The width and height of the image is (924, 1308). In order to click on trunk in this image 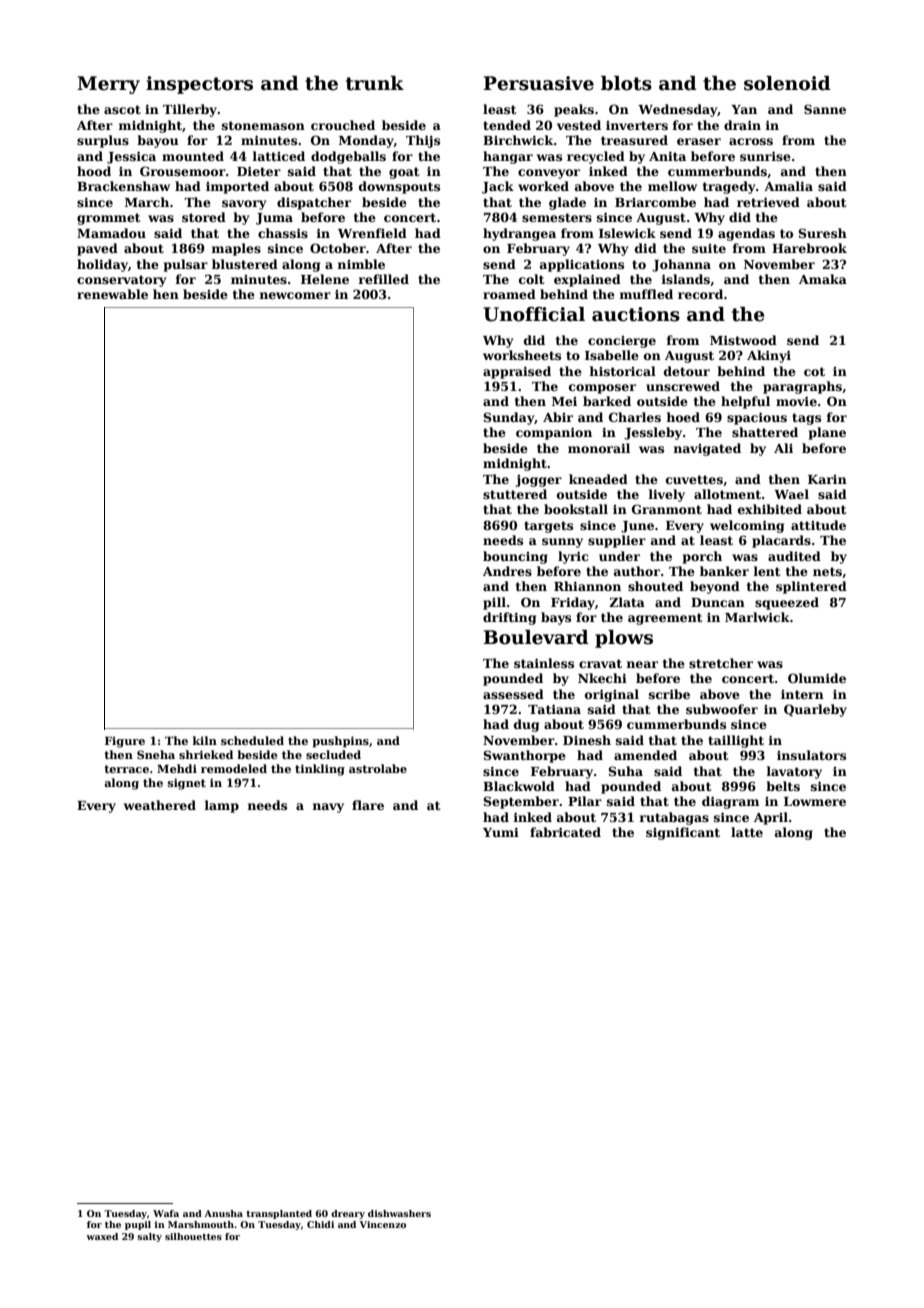, I will do `click(375, 83)`.
